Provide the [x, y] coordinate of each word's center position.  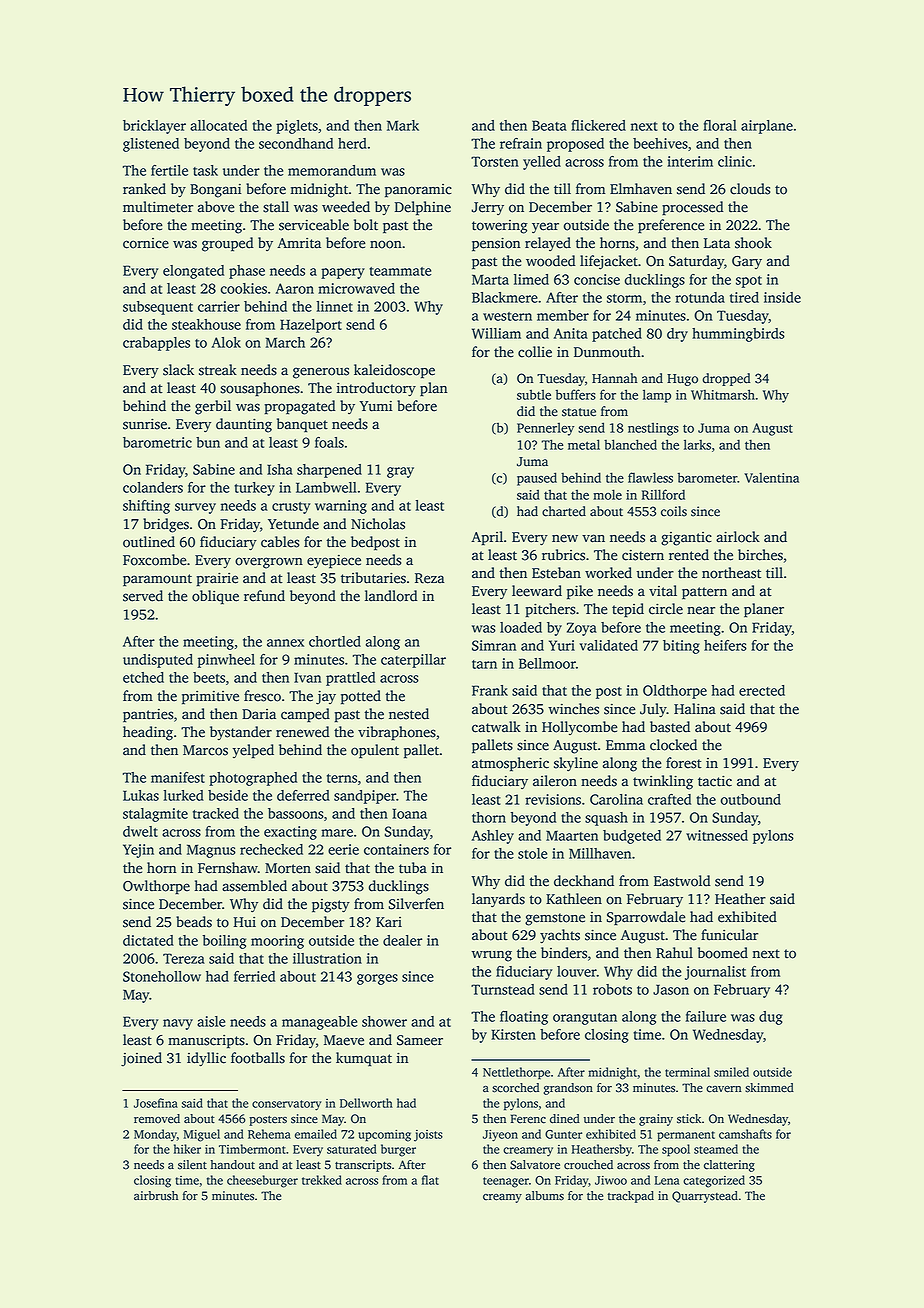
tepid [628, 610]
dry [677, 335]
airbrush [156, 1196]
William [496, 333]
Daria [259, 714]
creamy [502, 1198]
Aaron [295, 288]
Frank [490, 690]
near [701, 610]
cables [280, 542]
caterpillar [413, 661]
